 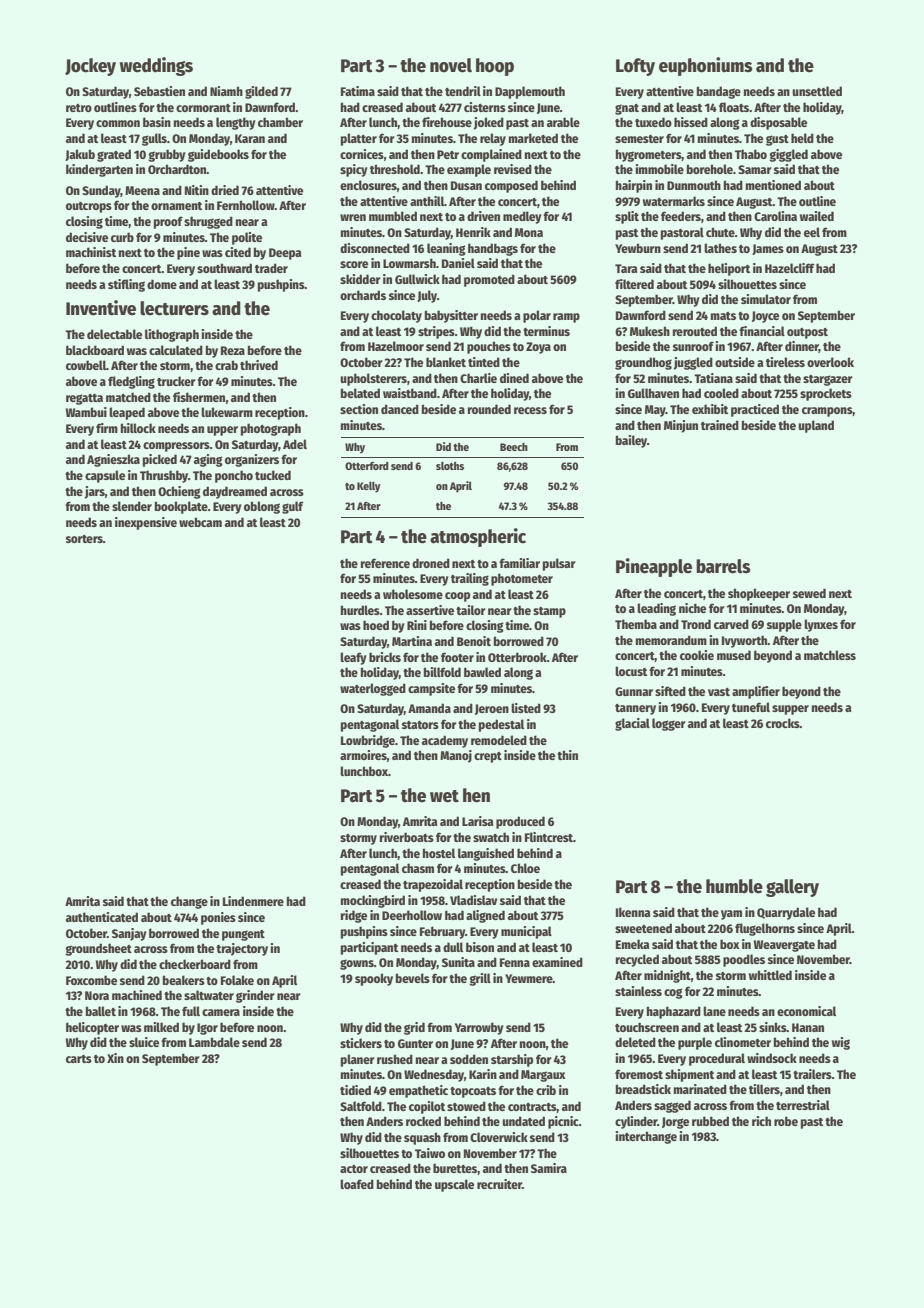 I want to click on inexpensive, so click(x=146, y=523).
